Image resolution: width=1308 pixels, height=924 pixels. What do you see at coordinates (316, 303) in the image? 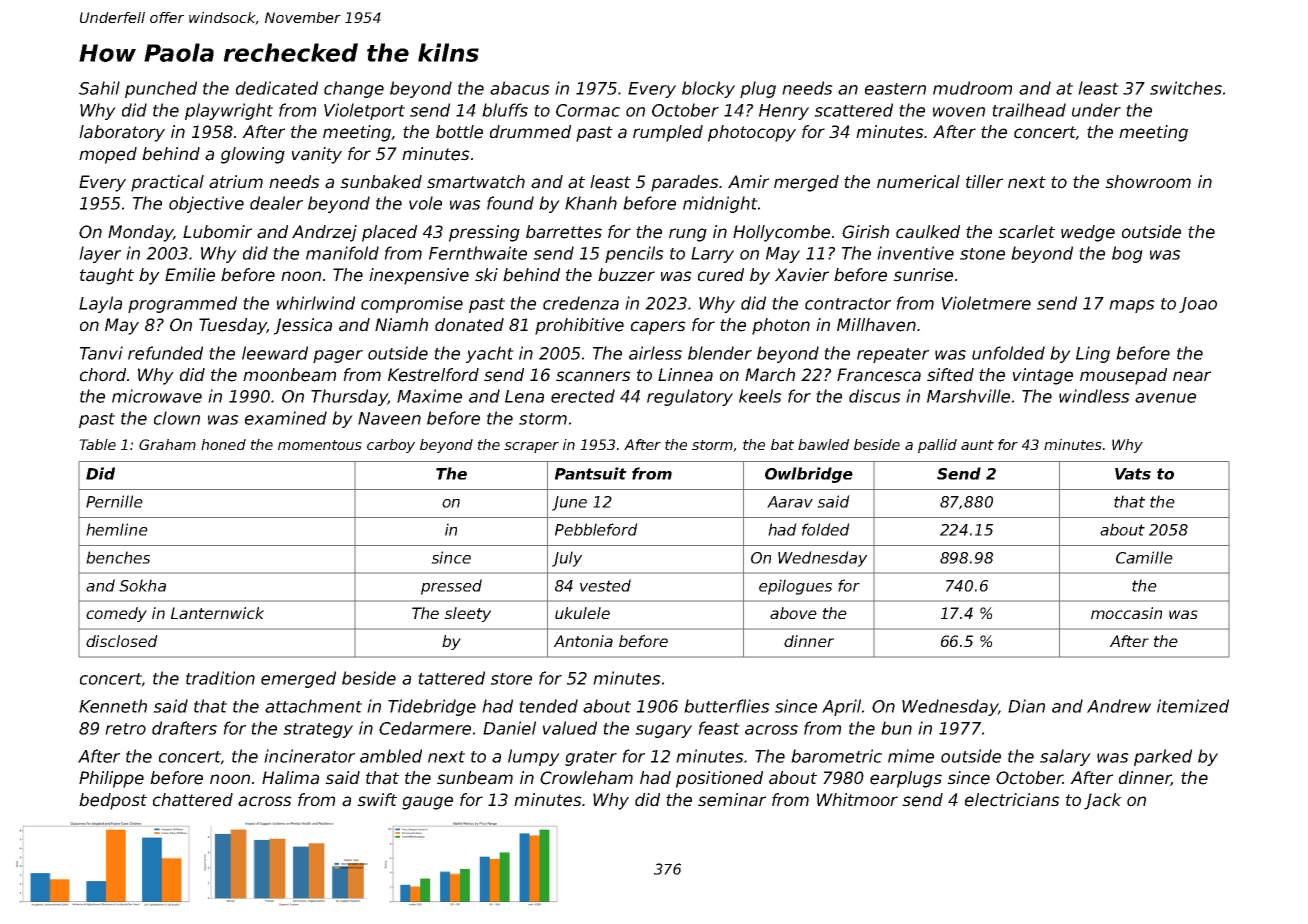
I see `whirlwind` at bounding box center [316, 303].
